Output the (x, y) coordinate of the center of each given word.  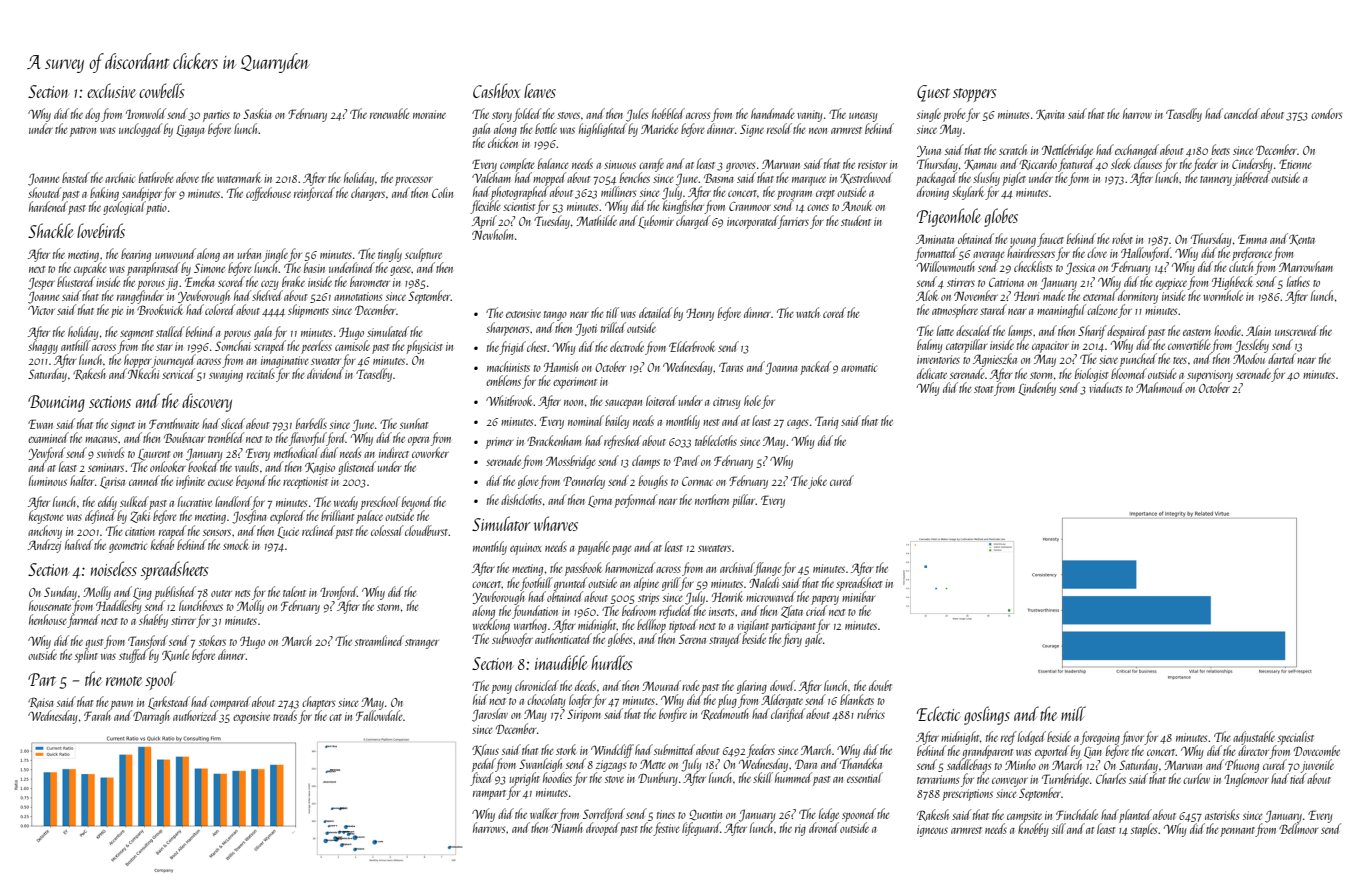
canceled (1242, 113)
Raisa (41, 702)
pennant (1238, 832)
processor (414, 181)
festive (666, 829)
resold (779, 128)
